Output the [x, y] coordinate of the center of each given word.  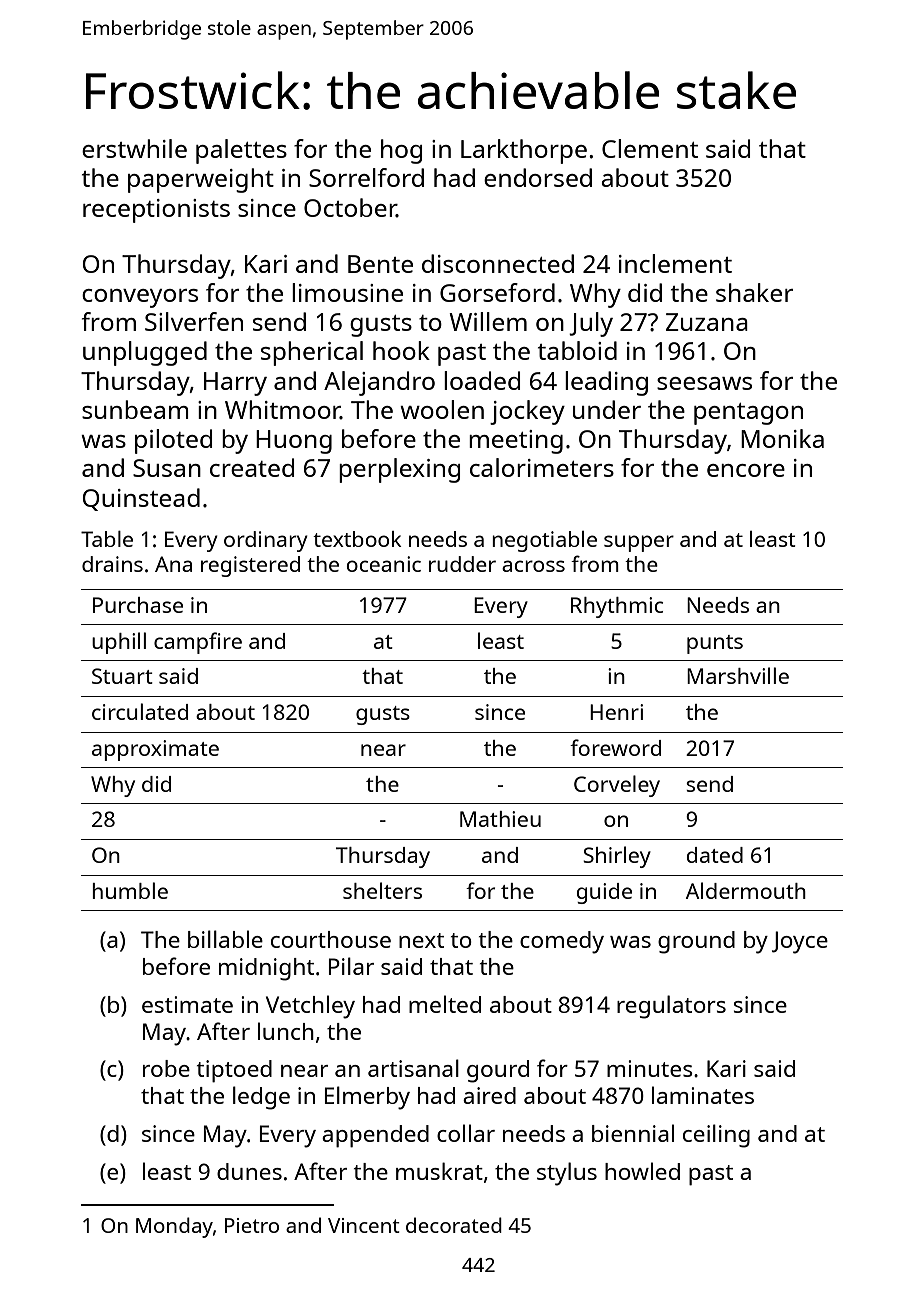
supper [639, 543]
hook [401, 350]
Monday [174, 1227]
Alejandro [379, 383]
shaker [754, 292]
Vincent [364, 1225]
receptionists [156, 211]
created [252, 467]
